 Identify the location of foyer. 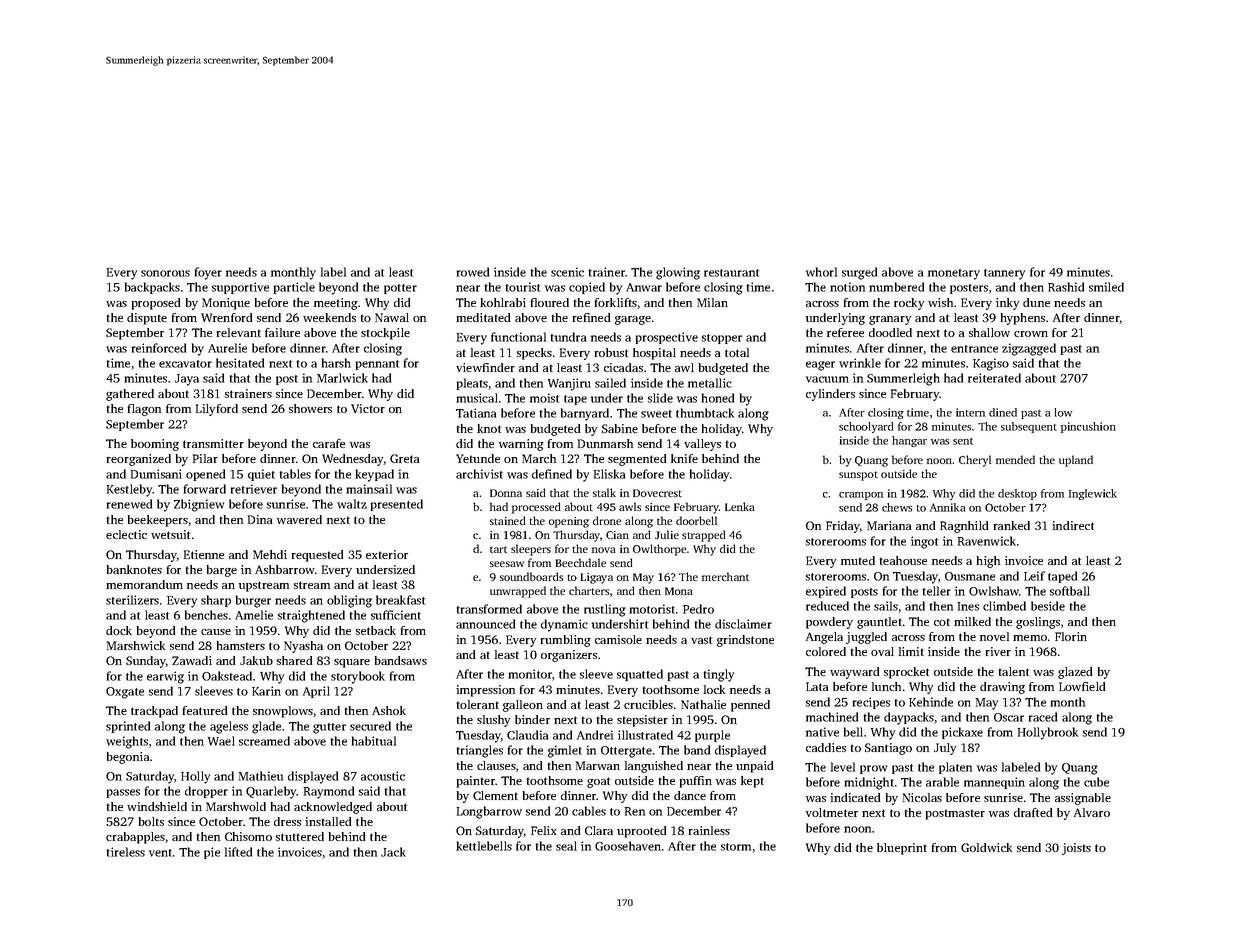
(208, 273).
